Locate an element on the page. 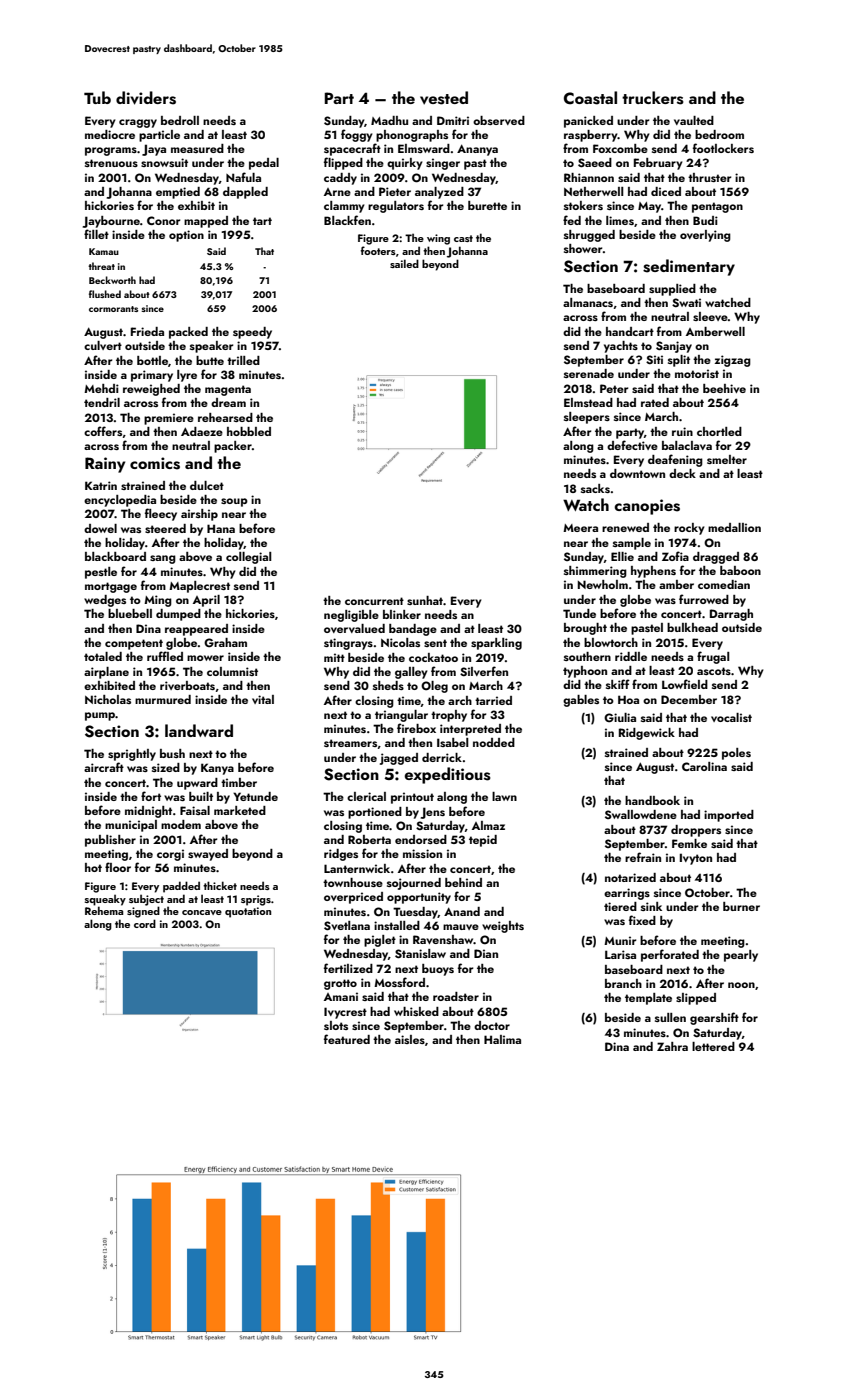 The image size is (849, 1400). medallion is located at coordinates (734, 527).
